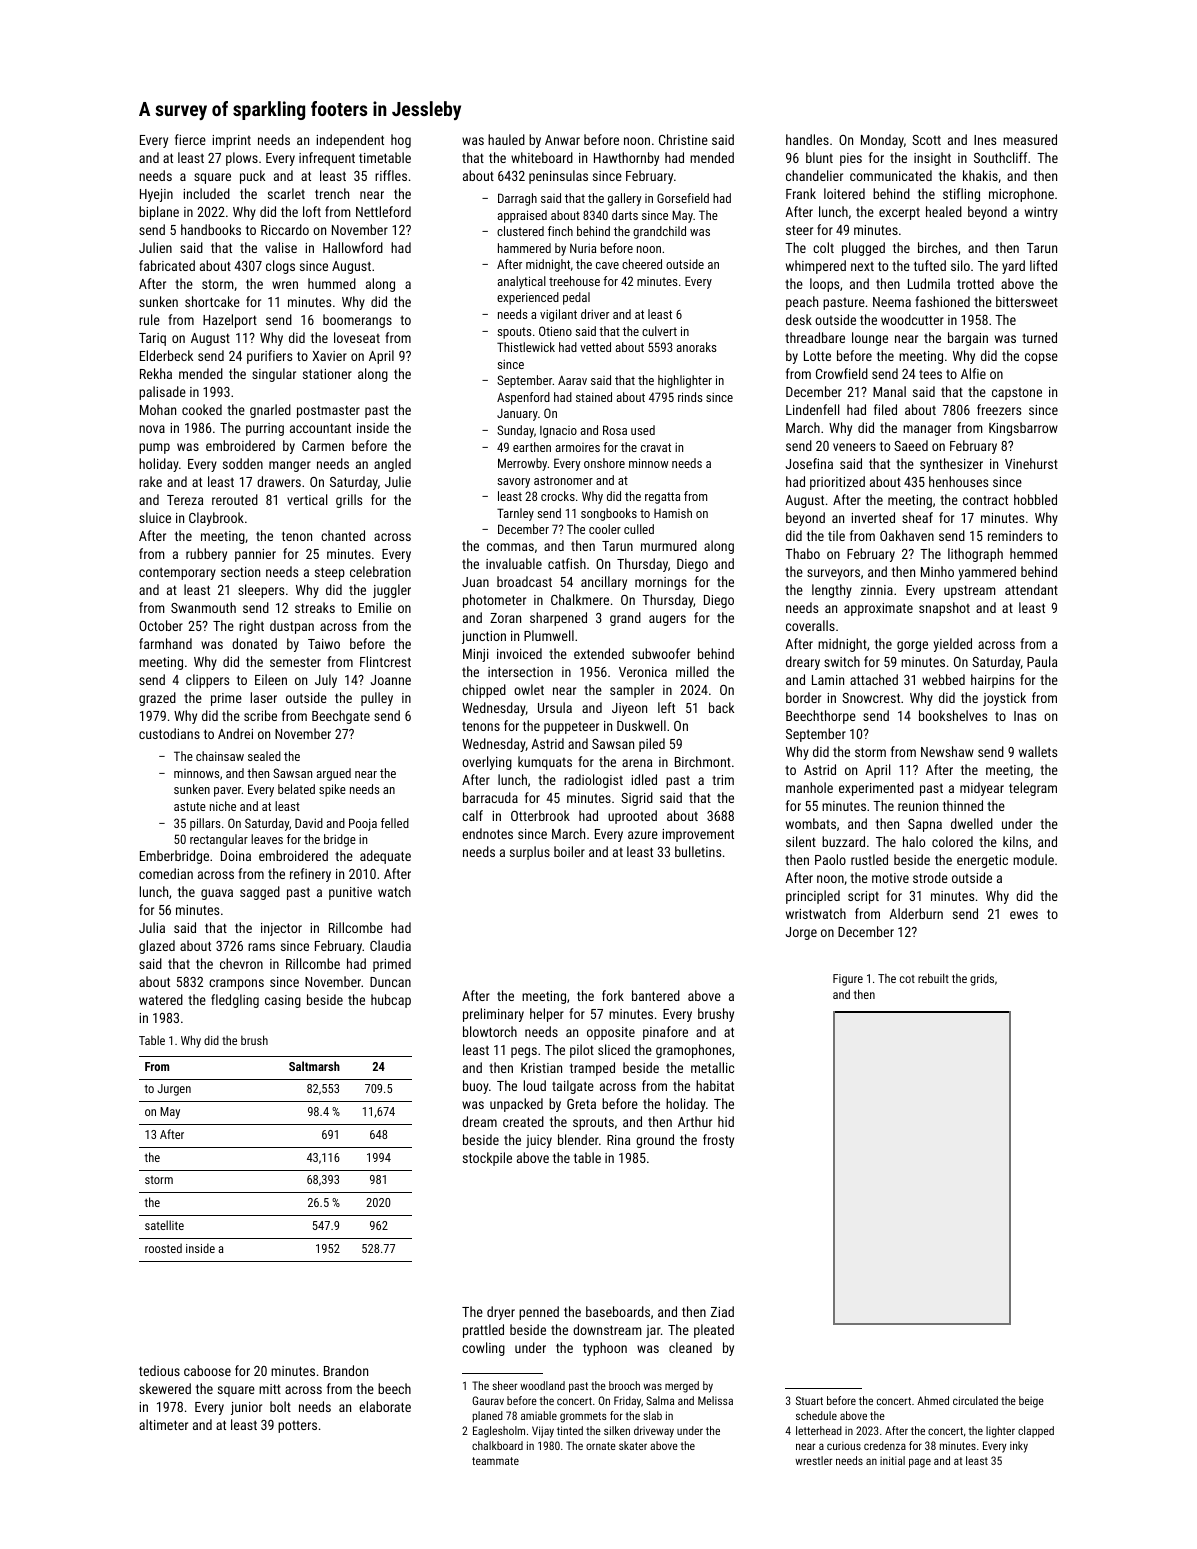  Describe the element at coordinates (1033, 789) in the document. I see `telegram` at that location.
